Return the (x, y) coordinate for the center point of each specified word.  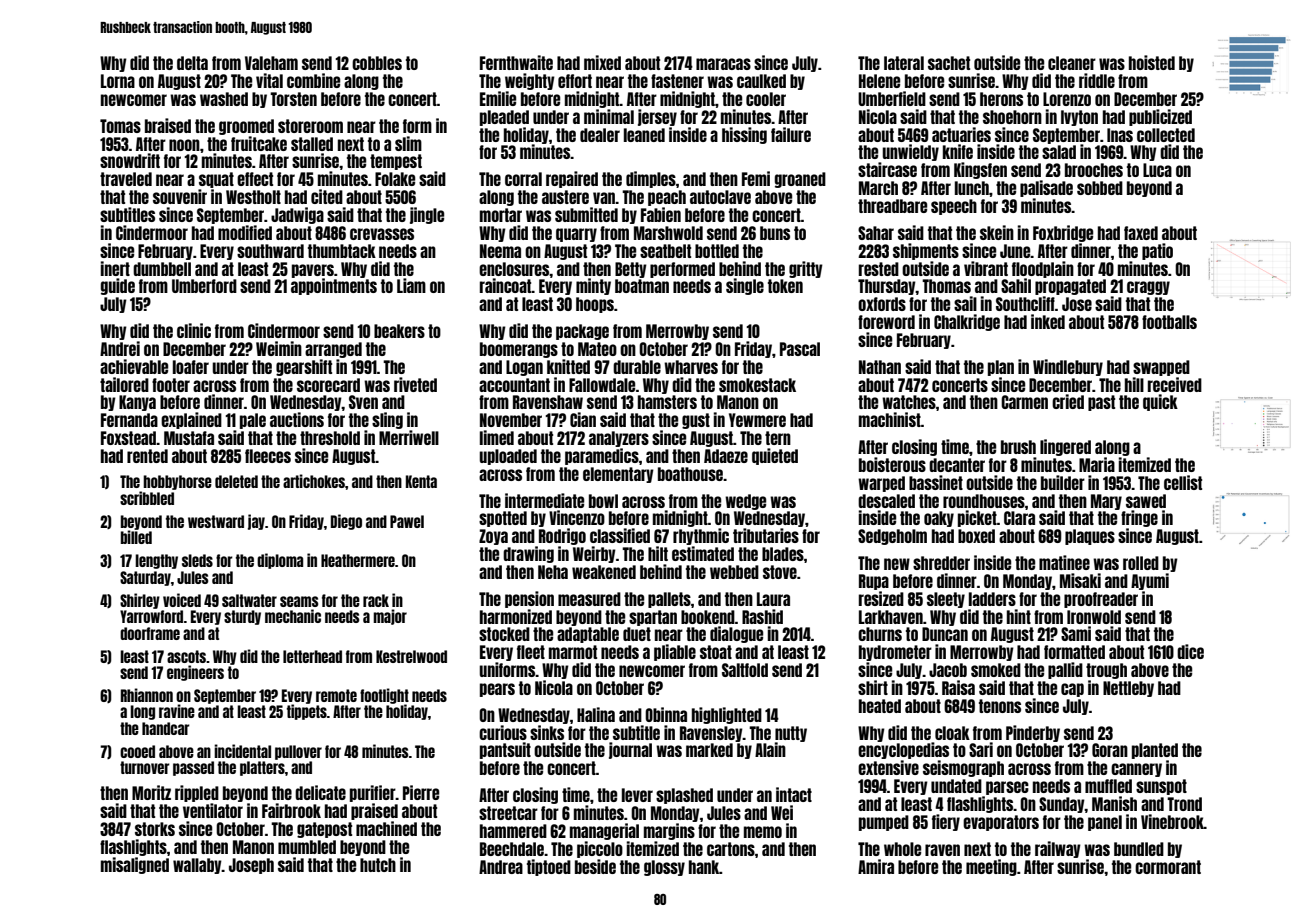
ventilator (213, 810)
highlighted (727, 715)
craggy (1148, 288)
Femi (756, 178)
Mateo (597, 349)
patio (1157, 251)
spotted (503, 519)
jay (256, 522)
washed (224, 99)
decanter (957, 465)
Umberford (204, 286)
